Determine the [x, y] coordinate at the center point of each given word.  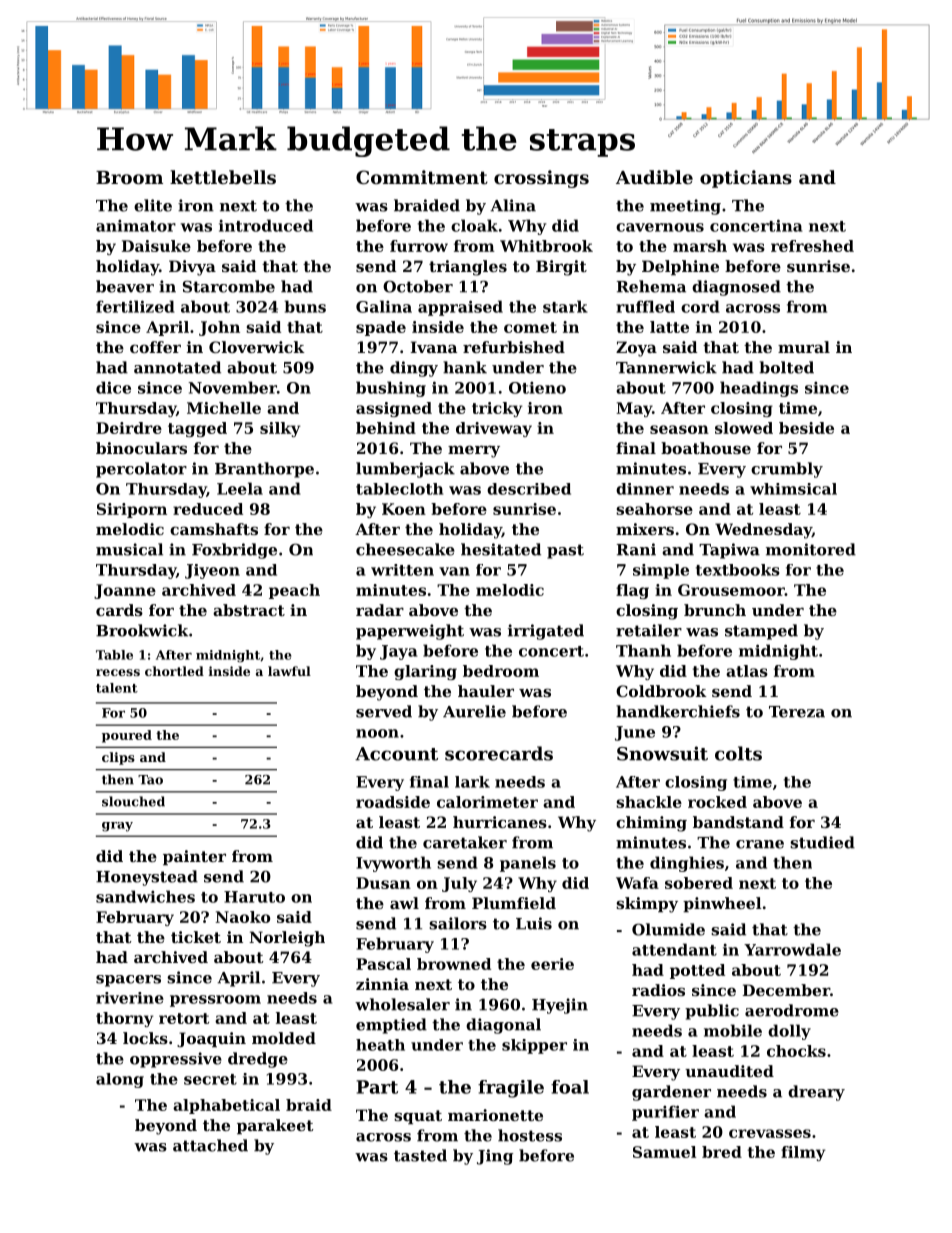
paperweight [410, 632]
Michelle [224, 408]
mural [804, 347]
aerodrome [792, 1010]
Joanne [125, 591]
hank [465, 367]
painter [194, 857]
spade [381, 328]
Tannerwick [666, 367]
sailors [458, 923]
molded [284, 1038]
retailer [649, 630]
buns [305, 306]
